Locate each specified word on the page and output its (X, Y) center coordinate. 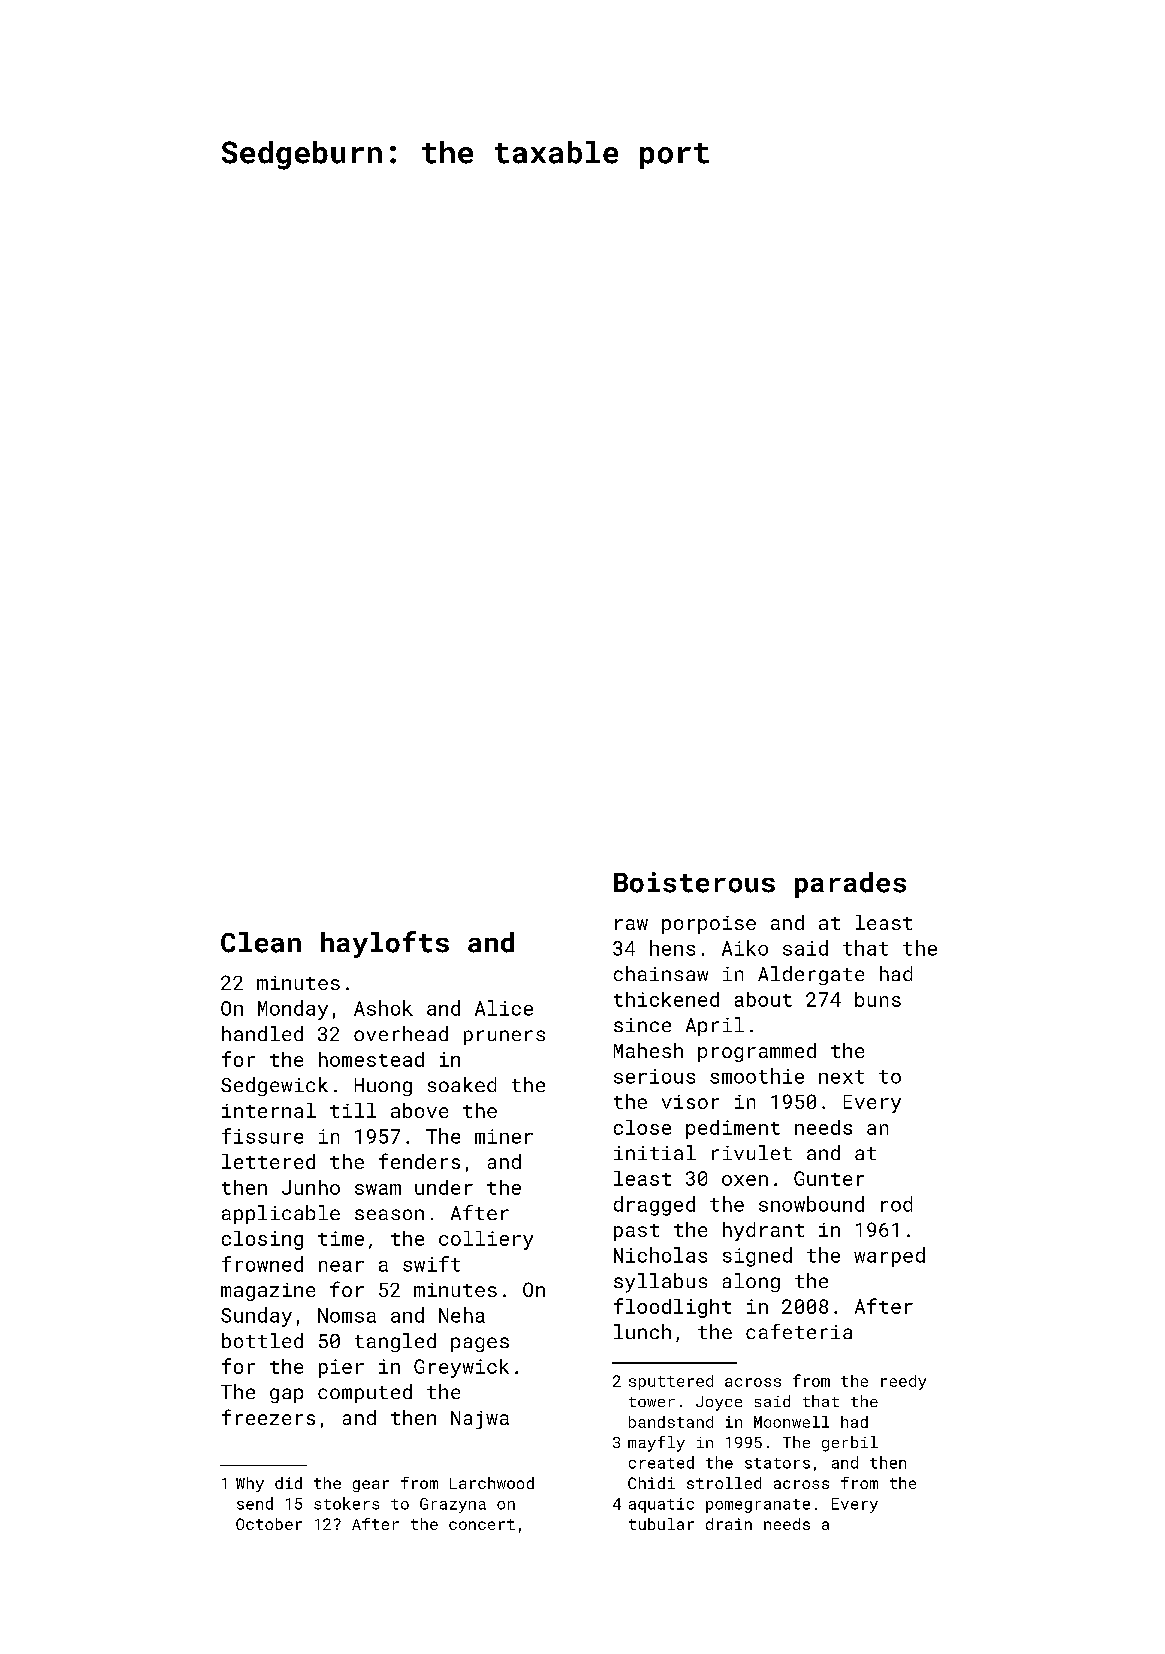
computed (365, 1393)
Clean (261, 942)
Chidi (651, 1483)
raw (631, 924)
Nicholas (660, 1255)
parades (850, 885)
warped (889, 1257)
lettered (268, 1161)
